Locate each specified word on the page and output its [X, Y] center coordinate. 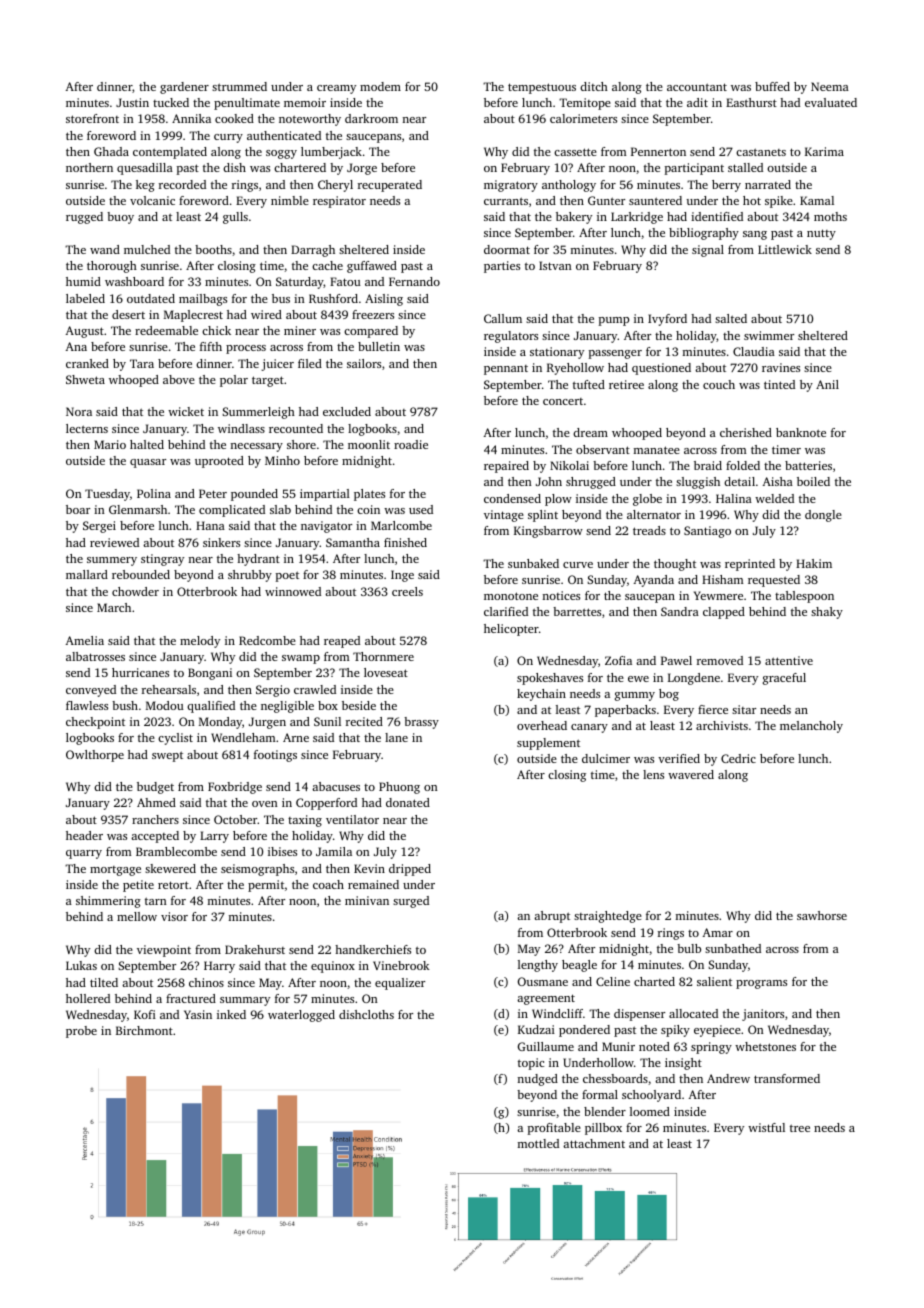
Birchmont [144, 1030]
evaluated [831, 102]
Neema [830, 86]
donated [408, 802]
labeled [85, 298]
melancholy [811, 727]
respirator [339, 202]
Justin [132, 102]
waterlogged [301, 1016]
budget [155, 788]
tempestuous [542, 88]
